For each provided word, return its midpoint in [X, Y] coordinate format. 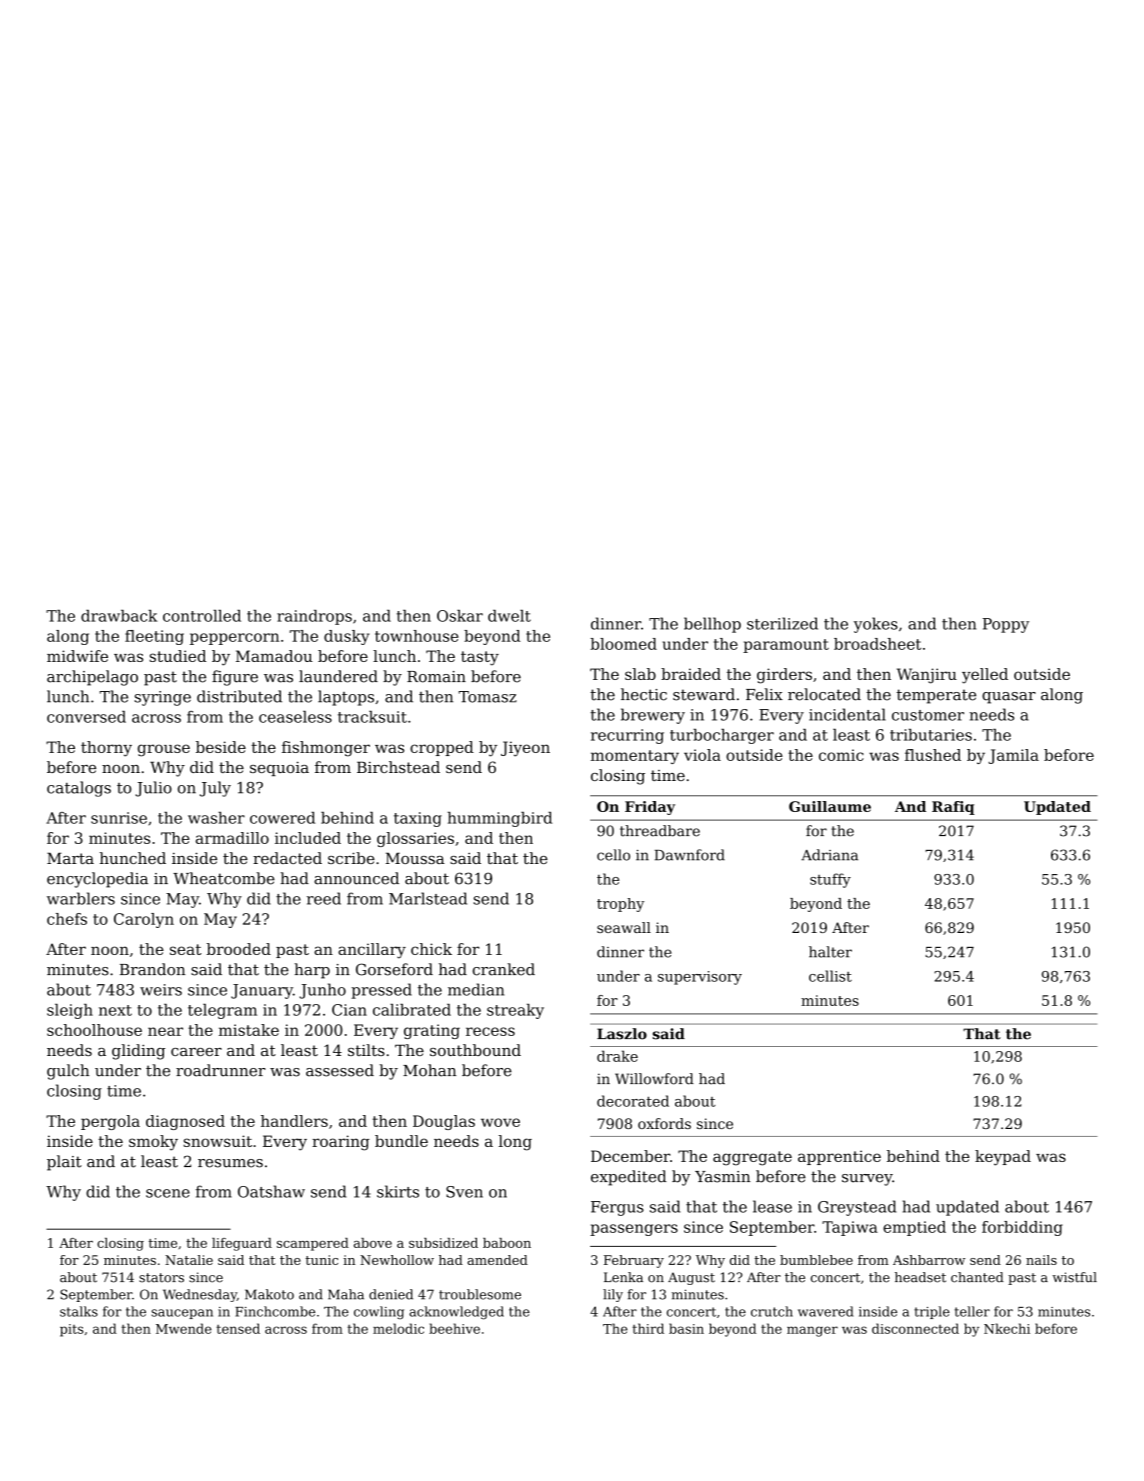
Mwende [184, 1328]
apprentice [839, 1157]
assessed [340, 1070]
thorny [106, 749]
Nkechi [1007, 1328]
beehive [454, 1328]
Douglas [444, 1122]
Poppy [1006, 625]
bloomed [623, 644]
